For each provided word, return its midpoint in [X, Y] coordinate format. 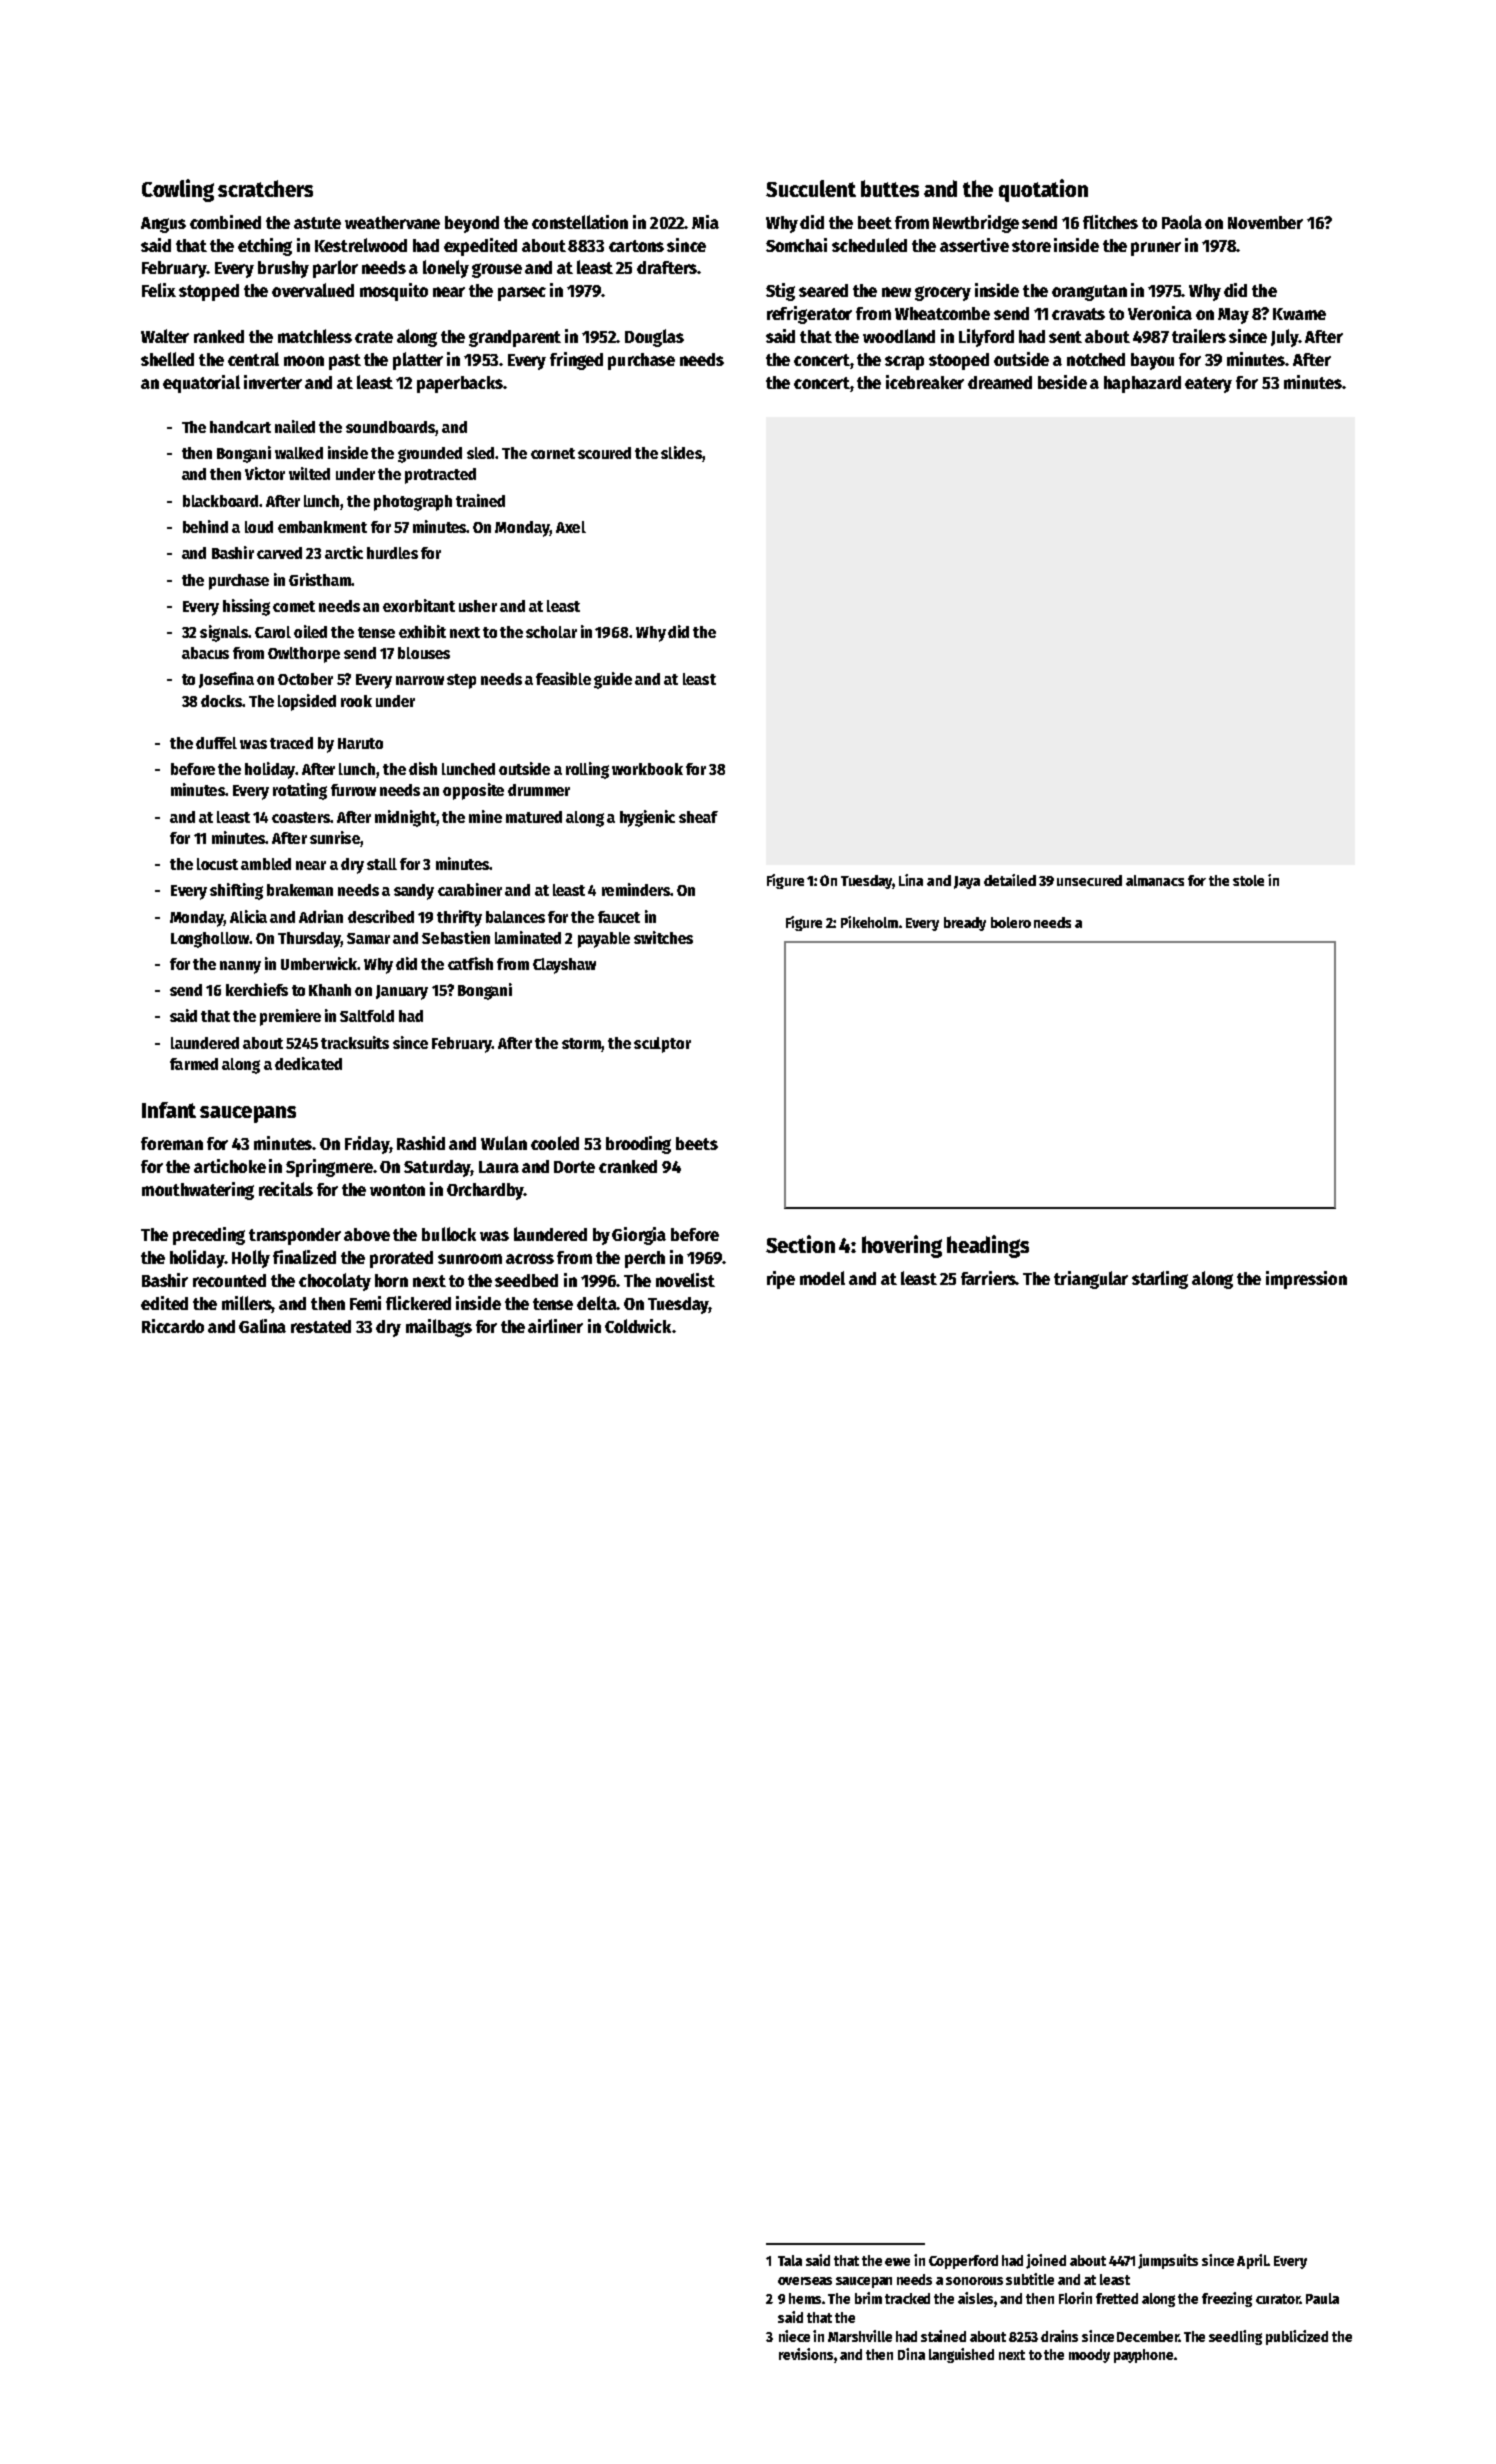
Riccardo [173, 1326]
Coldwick [638, 1326]
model [822, 1278]
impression [1306, 1280]
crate [374, 337]
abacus [205, 653]
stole [1248, 880]
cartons [636, 246]
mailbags [439, 1328]
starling [1160, 1280]
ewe [897, 2262]
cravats [1078, 314]
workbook [647, 769]
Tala [790, 2260]
